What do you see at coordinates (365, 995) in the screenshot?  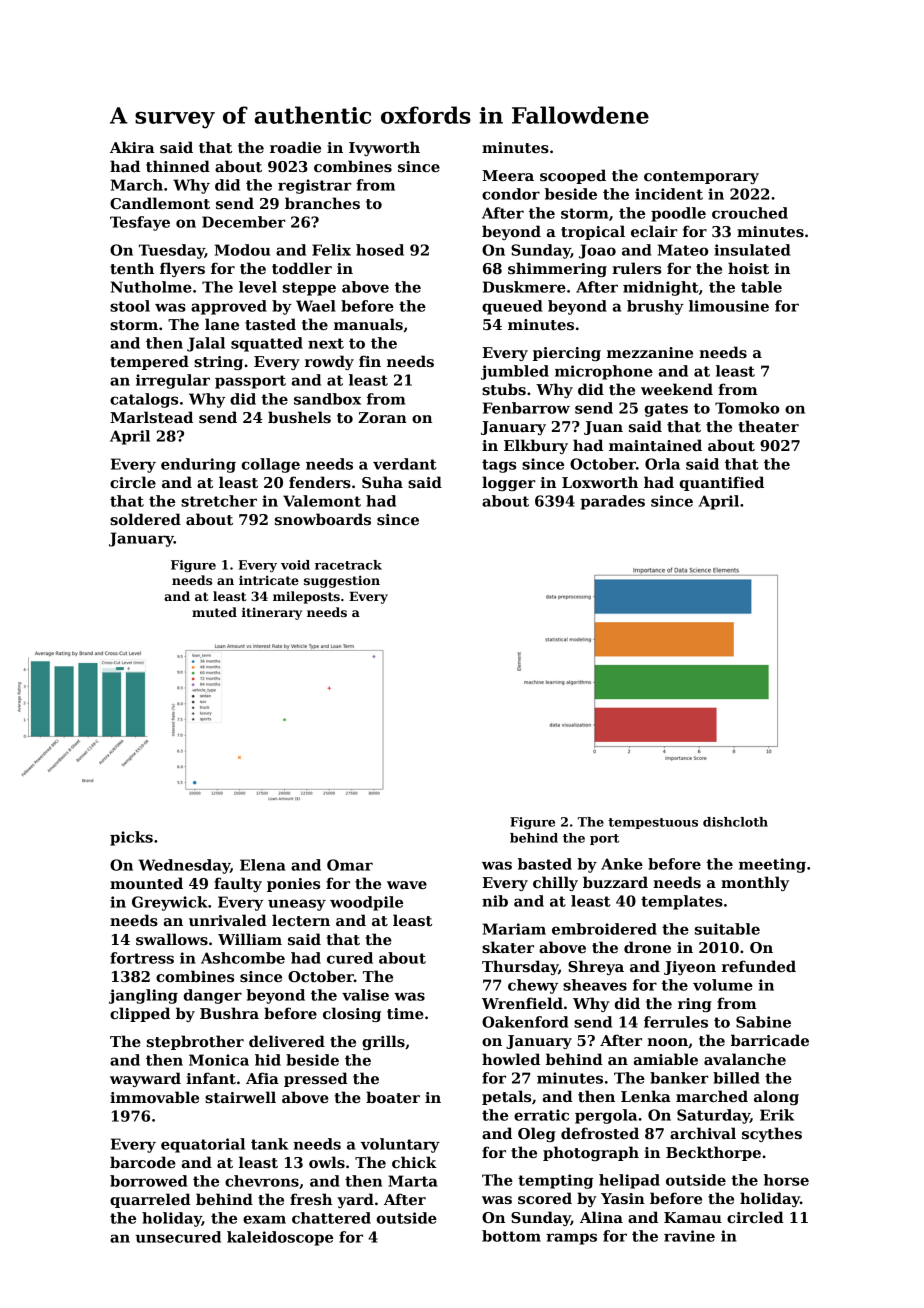 I see `valise` at bounding box center [365, 995].
